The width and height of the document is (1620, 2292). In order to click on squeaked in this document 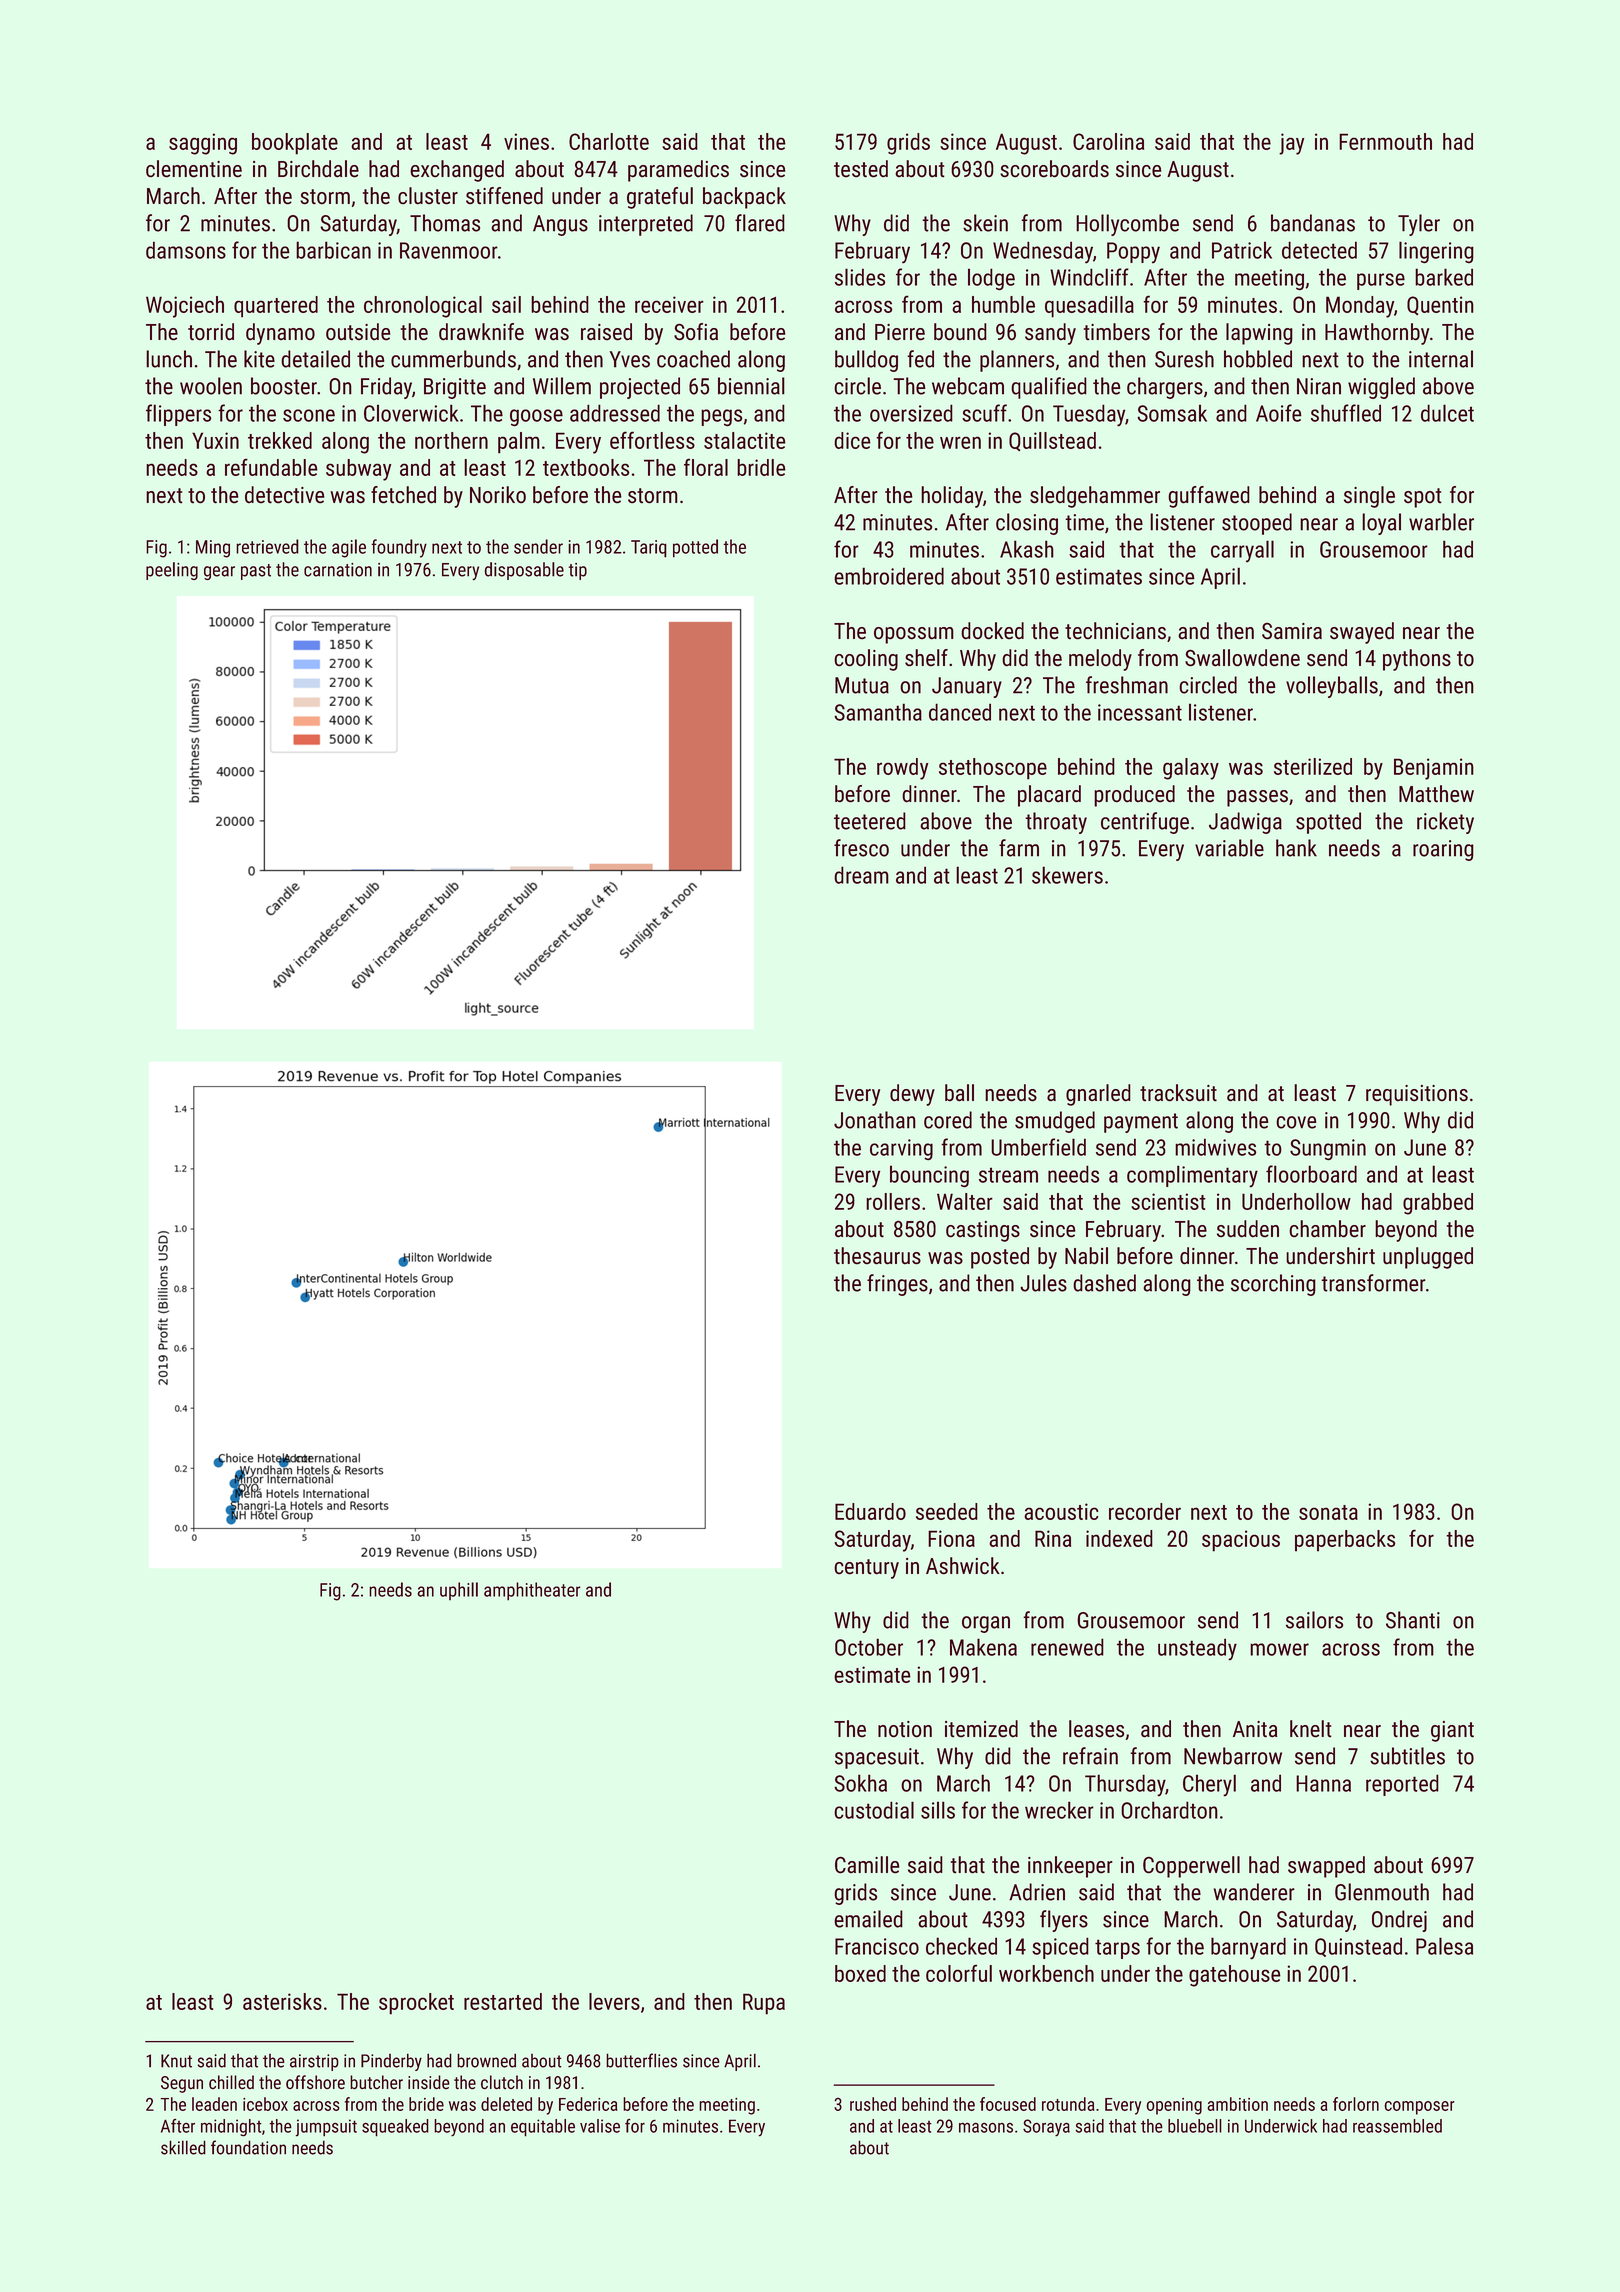, I will do `click(395, 2128)`.
